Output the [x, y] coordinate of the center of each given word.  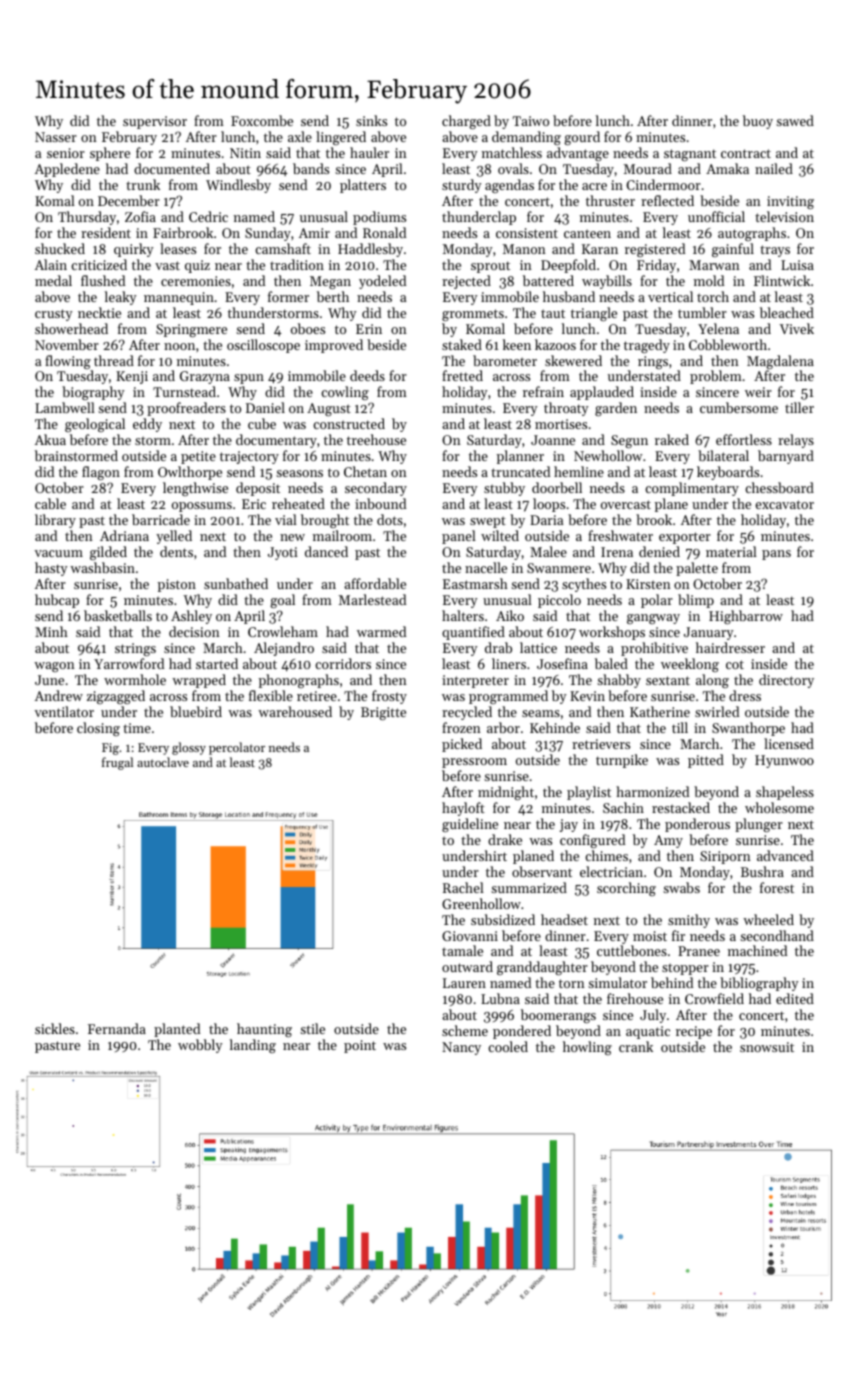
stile [312, 1028]
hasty [51, 569]
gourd [582, 138]
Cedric [208, 216]
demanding [526, 138]
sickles [55, 1028]
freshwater [620, 535]
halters [463, 615]
